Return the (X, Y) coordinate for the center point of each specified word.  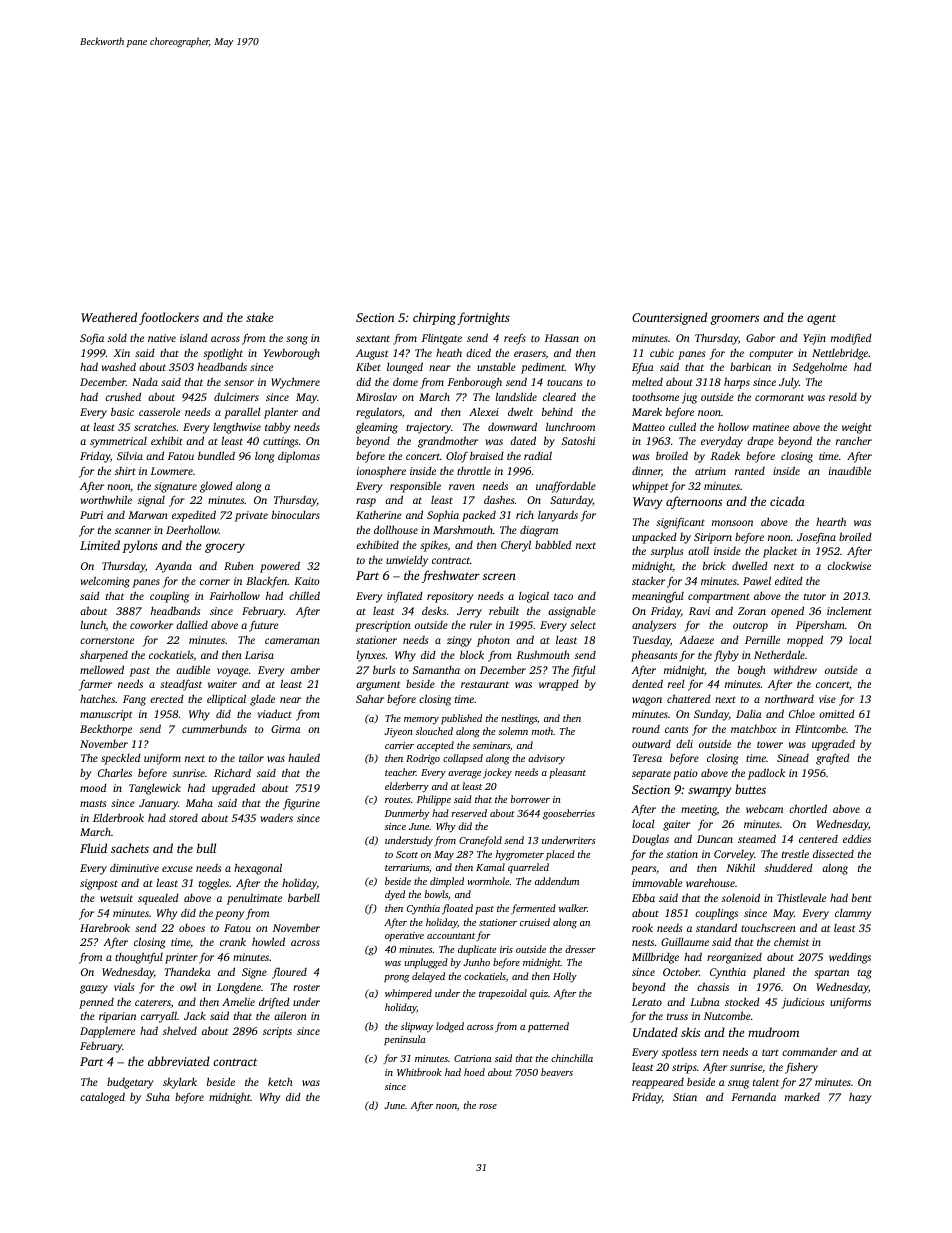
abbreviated (179, 1061)
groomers (734, 320)
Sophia (443, 516)
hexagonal (258, 869)
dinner (647, 471)
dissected (833, 854)
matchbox (754, 729)
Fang (134, 700)
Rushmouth (543, 654)
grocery (225, 548)
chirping (434, 318)
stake (259, 317)
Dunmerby (407, 814)
